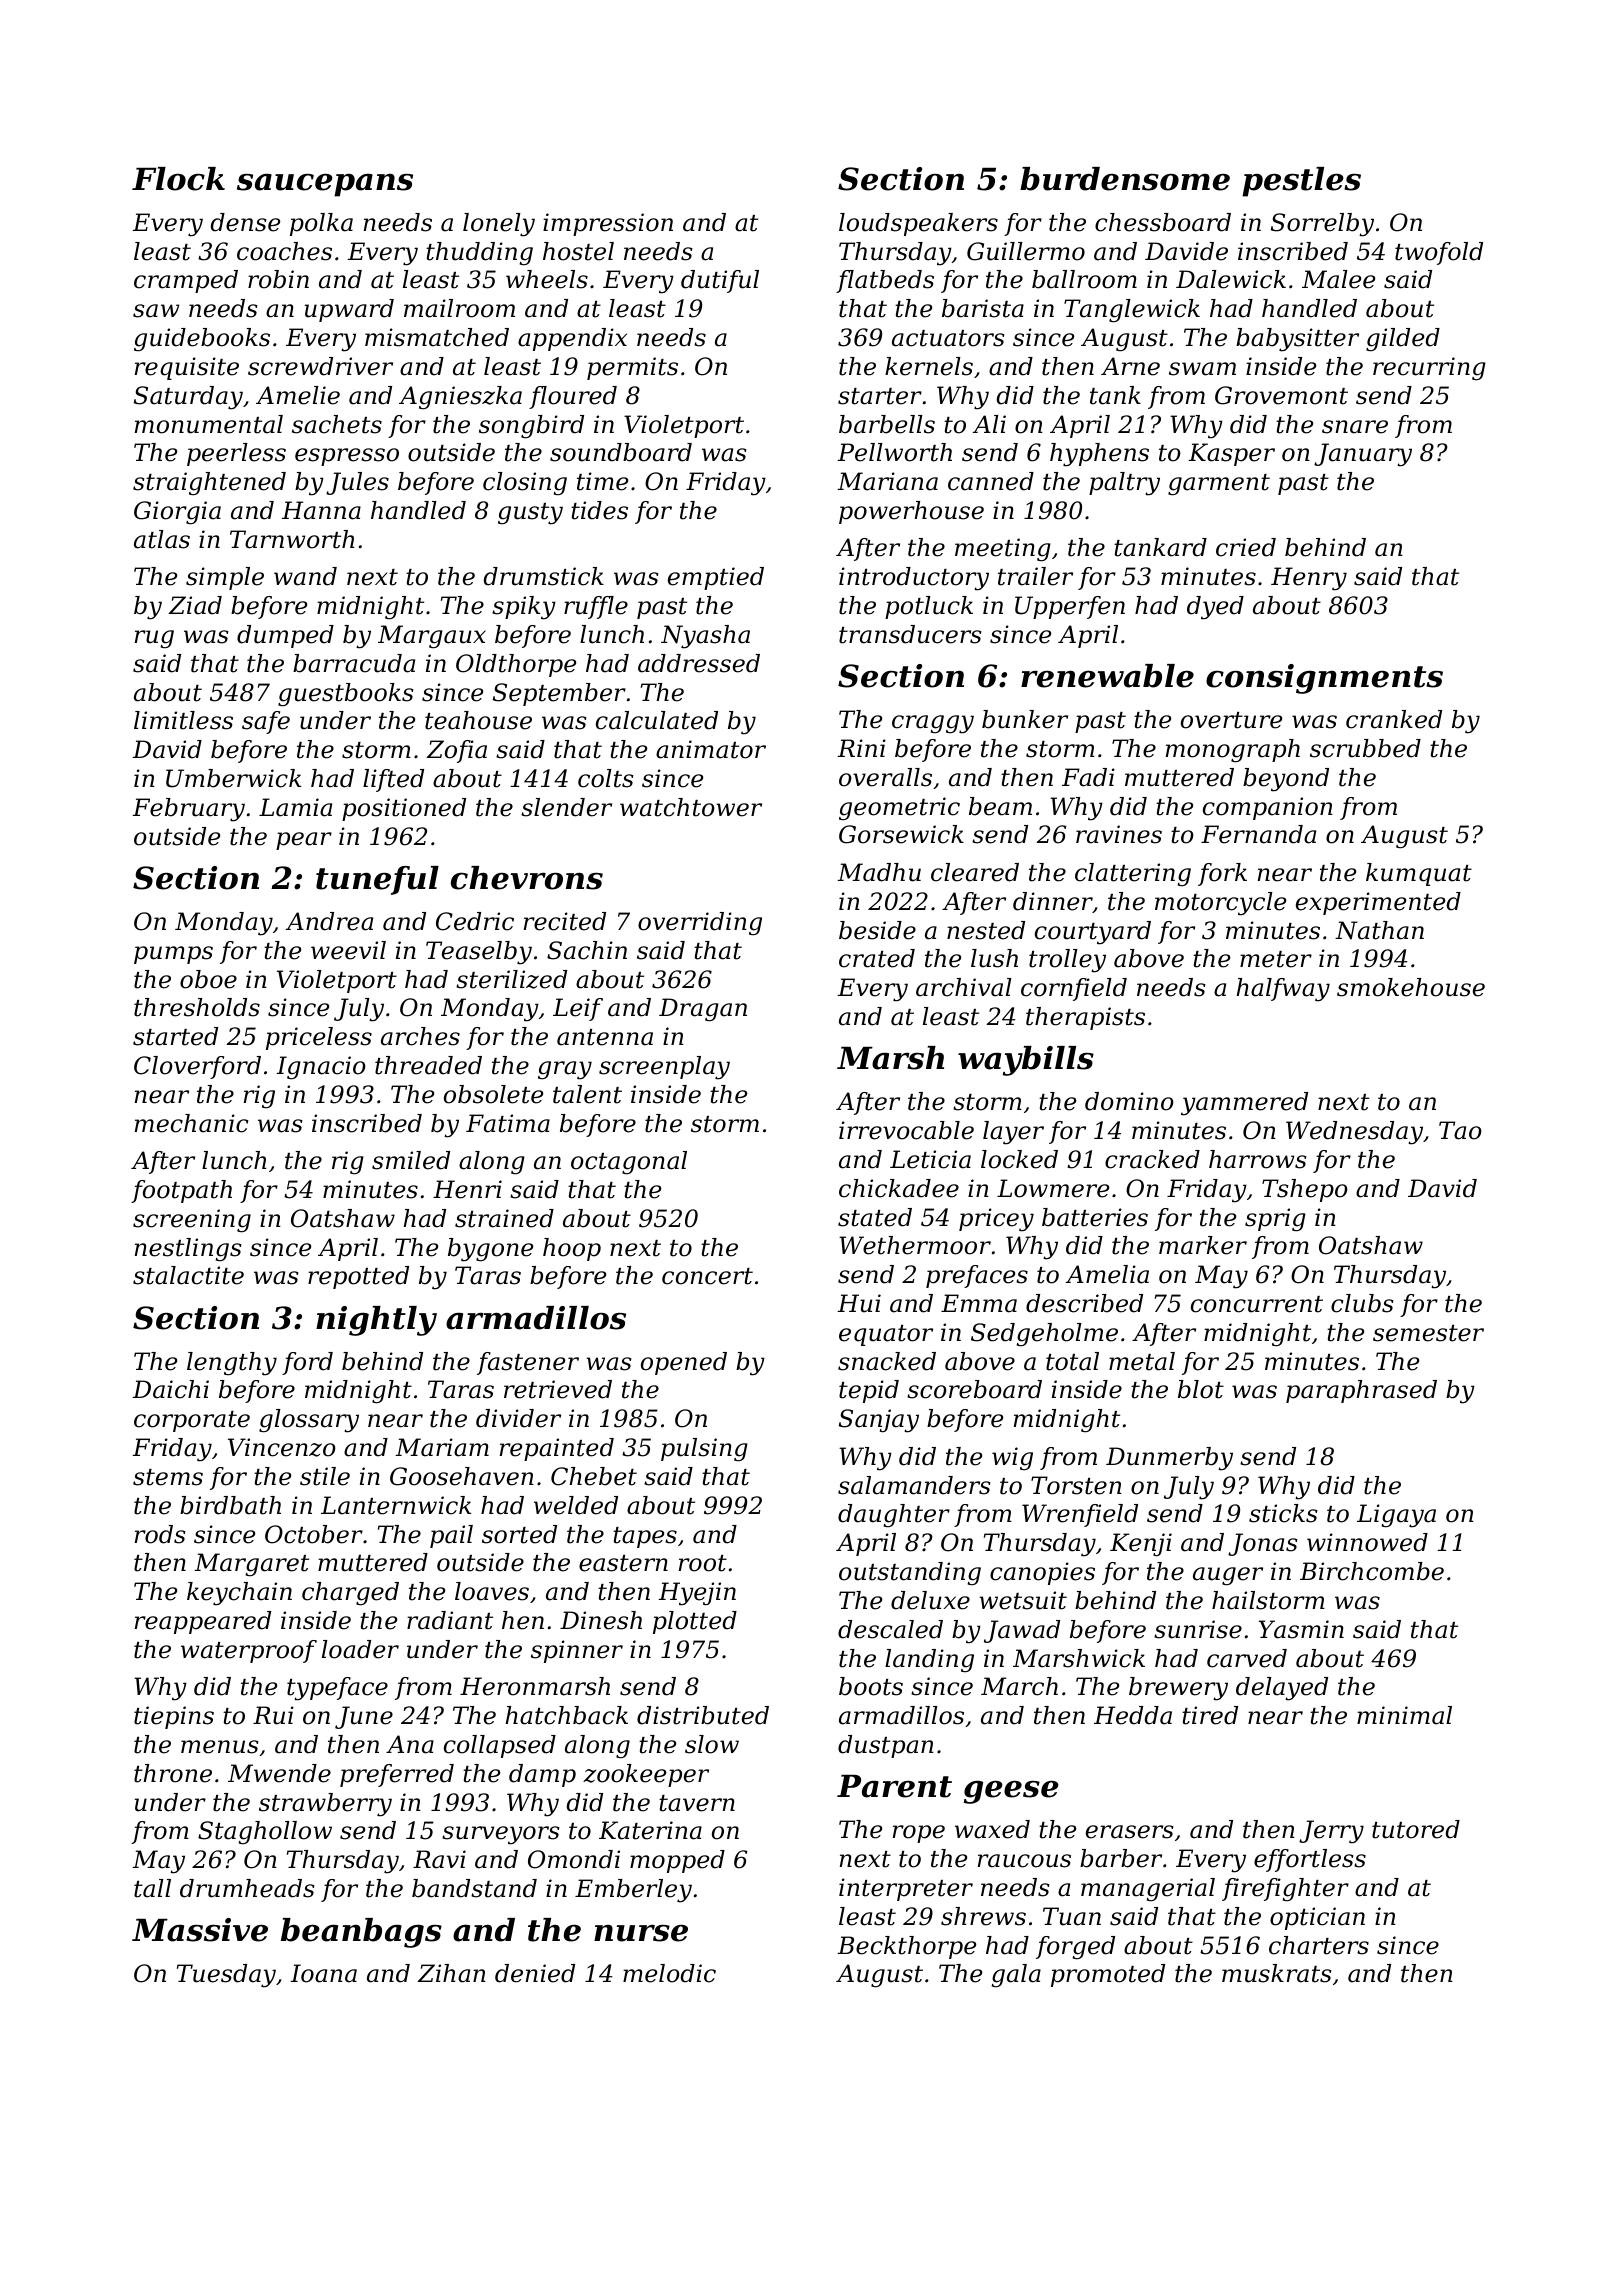 This page has width=1620, height=2292. Describe the element at coordinates (1301, 182) in the page. I see `pestles` at that location.
